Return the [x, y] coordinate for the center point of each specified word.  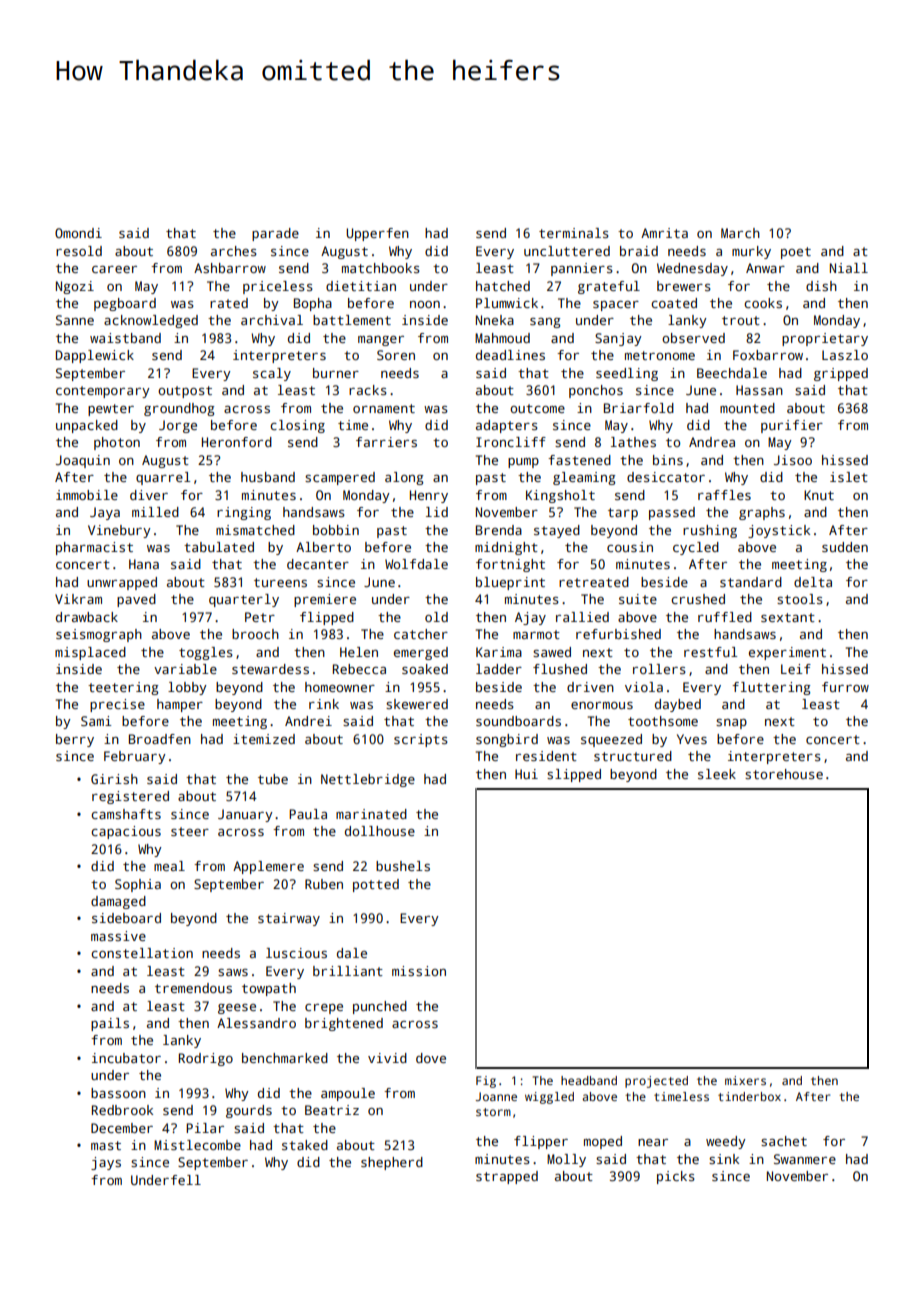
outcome [537, 408]
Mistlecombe [197, 1145]
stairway [289, 919]
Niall [849, 268]
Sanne [75, 320]
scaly [272, 374]
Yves [692, 739]
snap [731, 724]
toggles [206, 653]
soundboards [518, 721]
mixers [745, 1080]
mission [419, 971]
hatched [503, 286]
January [245, 815]
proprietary [825, 339]
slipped [574, 775]
